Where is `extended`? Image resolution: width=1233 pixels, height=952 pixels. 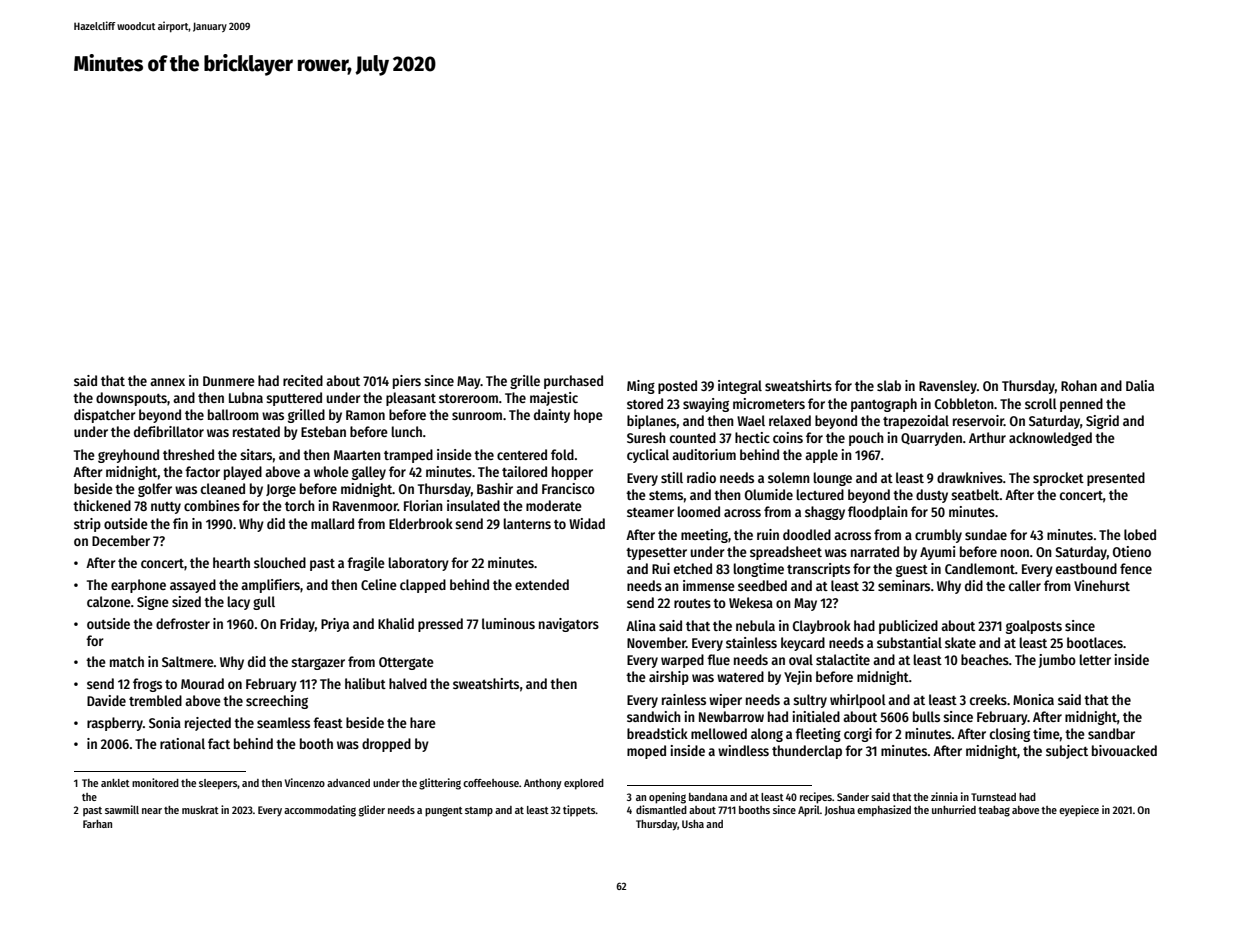 extended is located at coordinates (542, 584).
